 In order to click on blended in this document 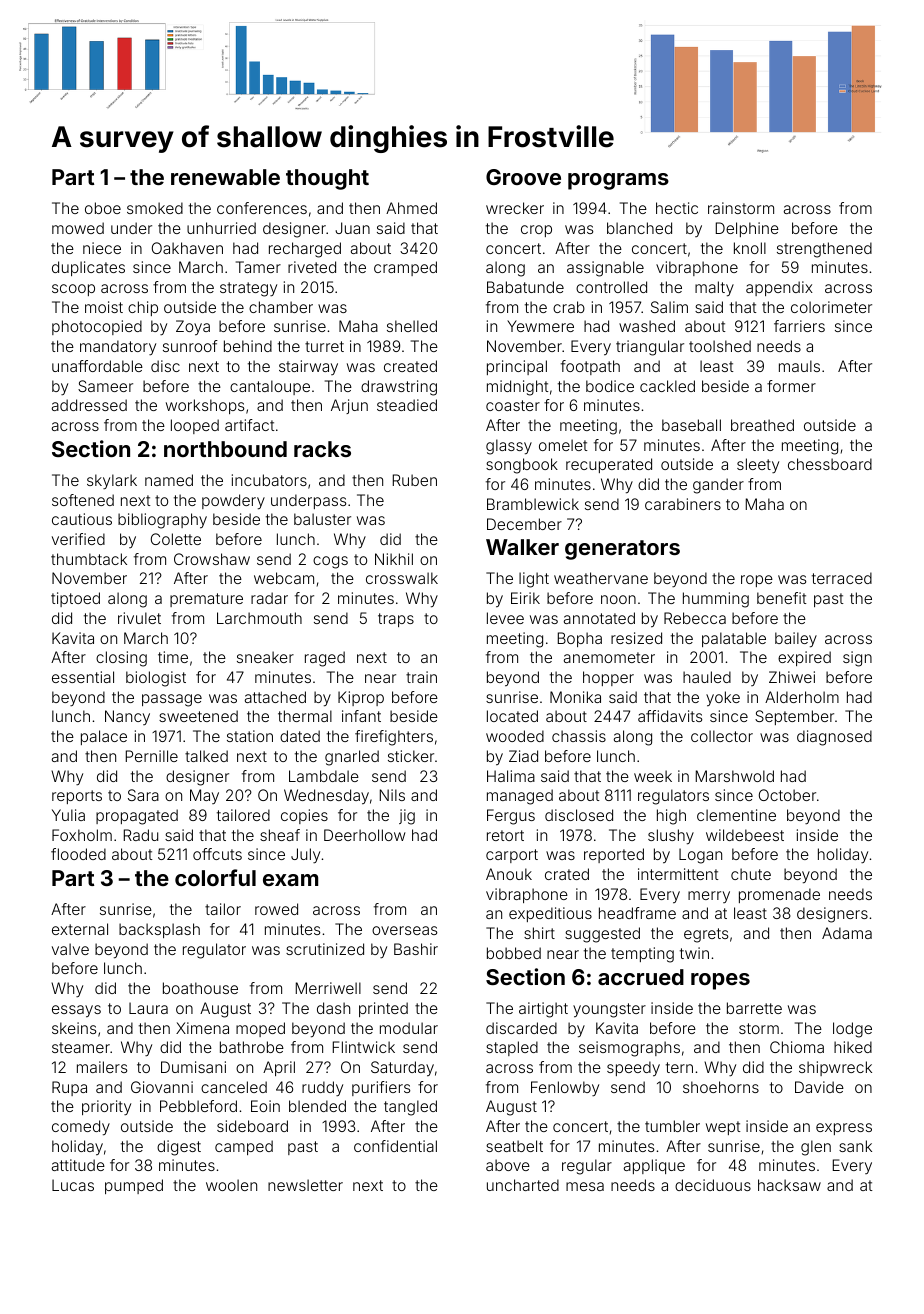, I will do `click(317, 1106)`.
